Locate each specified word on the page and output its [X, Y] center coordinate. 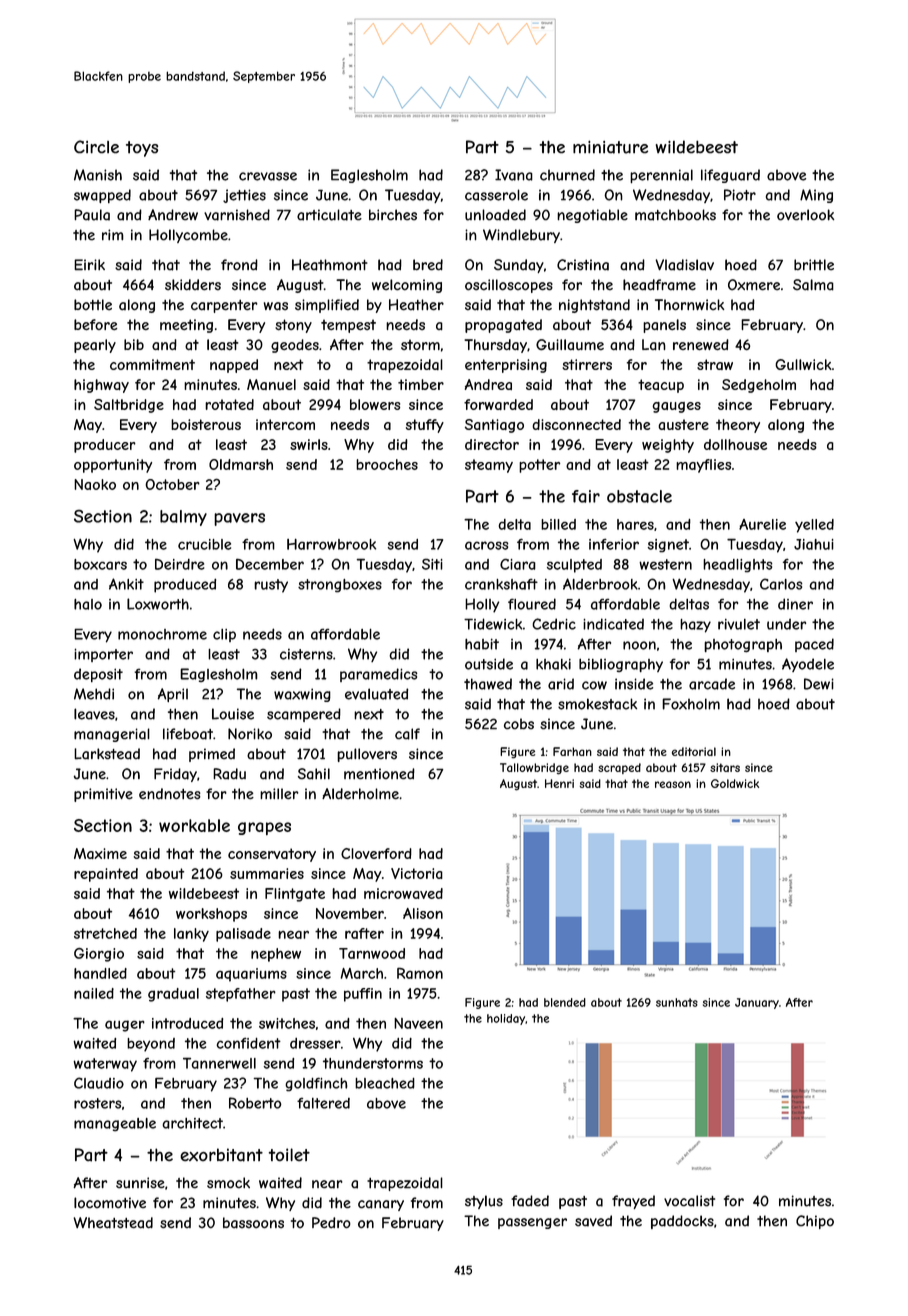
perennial [661, 176]
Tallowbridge [534, 769]
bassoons [253, 1223]
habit [482, 644]
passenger [532, 1223]
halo [88, 604]
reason [673, 784]
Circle [96, 147]
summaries [267, 873]
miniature [610, 147]
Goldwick [735, 783]
